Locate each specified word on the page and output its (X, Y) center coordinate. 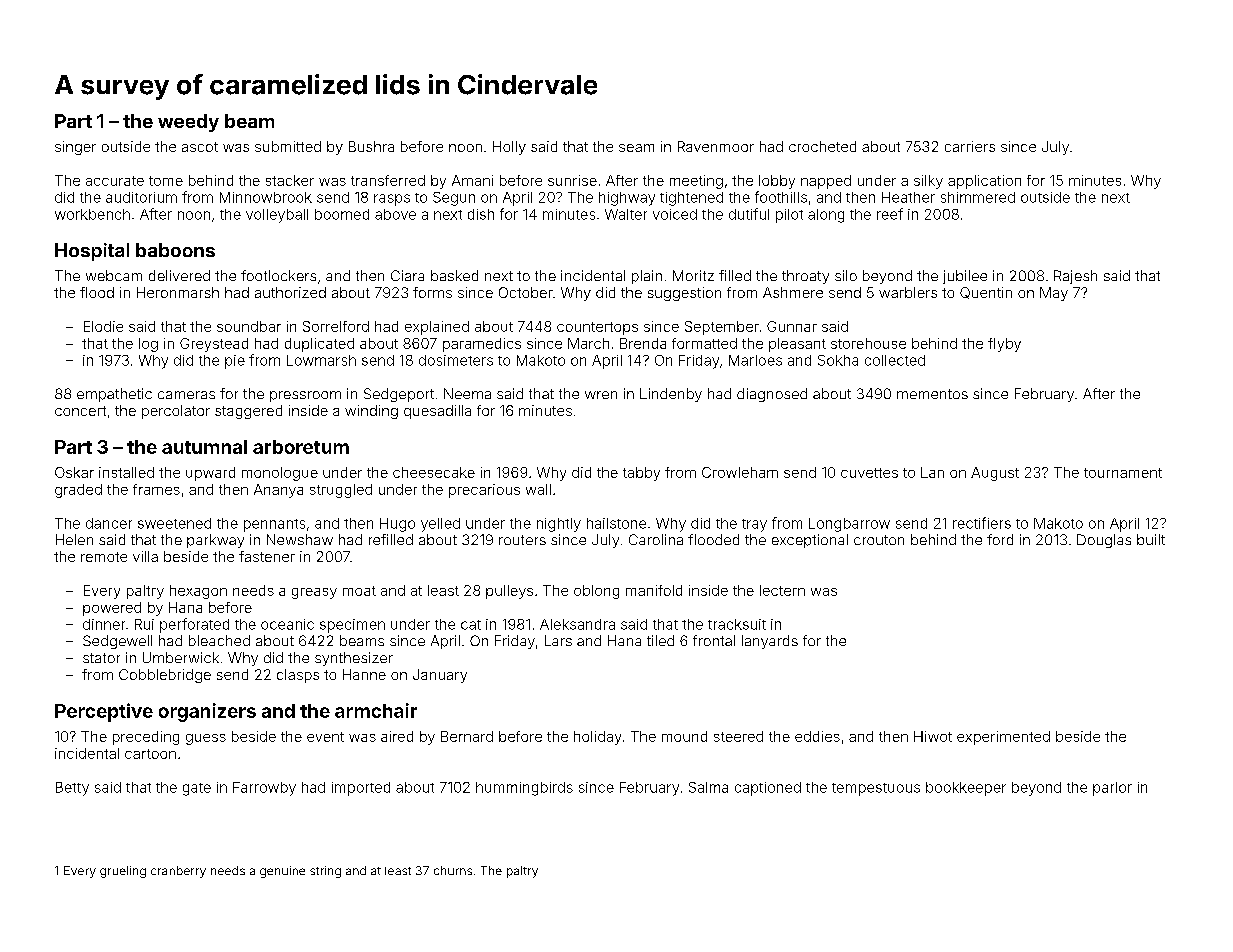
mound (684, 736)
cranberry (178, 872)
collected (895, 360)
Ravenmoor (716, 146)
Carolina (656, 539)
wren (601, 395)
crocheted (822, 146)
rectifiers (982, 523)
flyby (1004, 345)
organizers (207, 712)
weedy (188, 123)
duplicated (319, 345)
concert (80, 411)
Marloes (755, 360)
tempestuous (876, 789)
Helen (74, 539)
